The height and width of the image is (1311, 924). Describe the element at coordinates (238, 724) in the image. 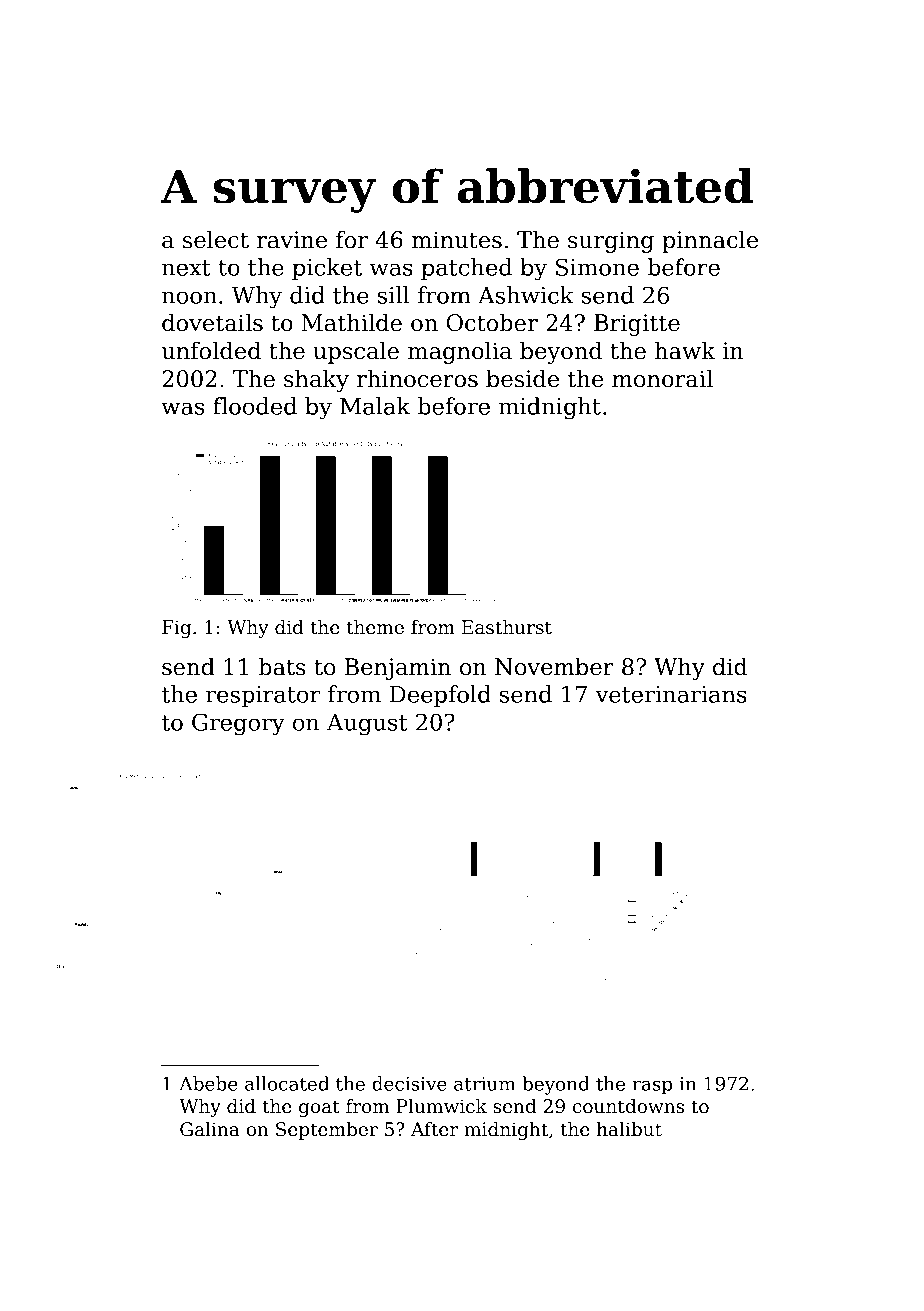

I see `Gregory` at that location.
